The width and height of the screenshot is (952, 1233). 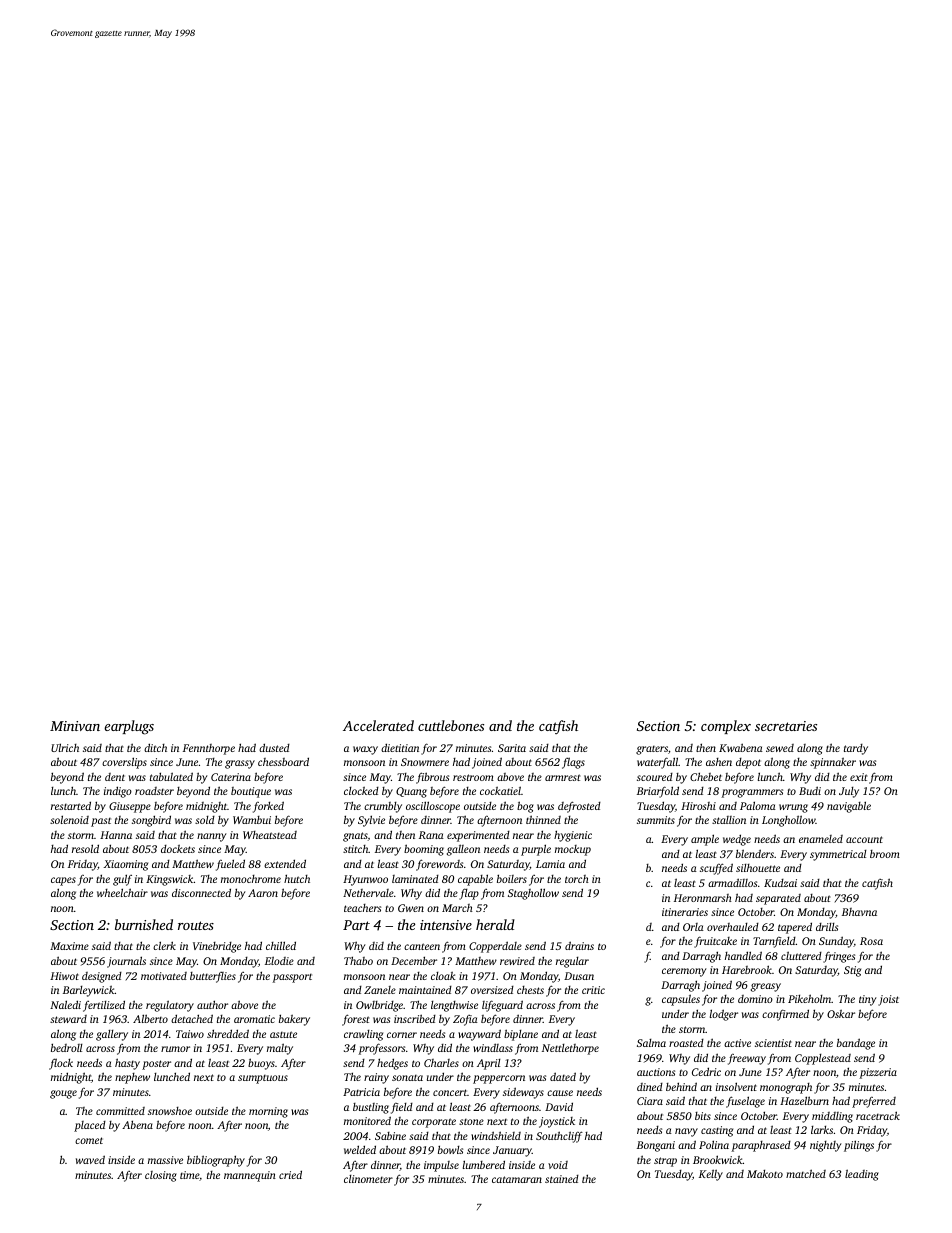 What do you see at coordinates (786, 726) in the screenshot?
I see `secretaries` at bounding box center [786, 726].
